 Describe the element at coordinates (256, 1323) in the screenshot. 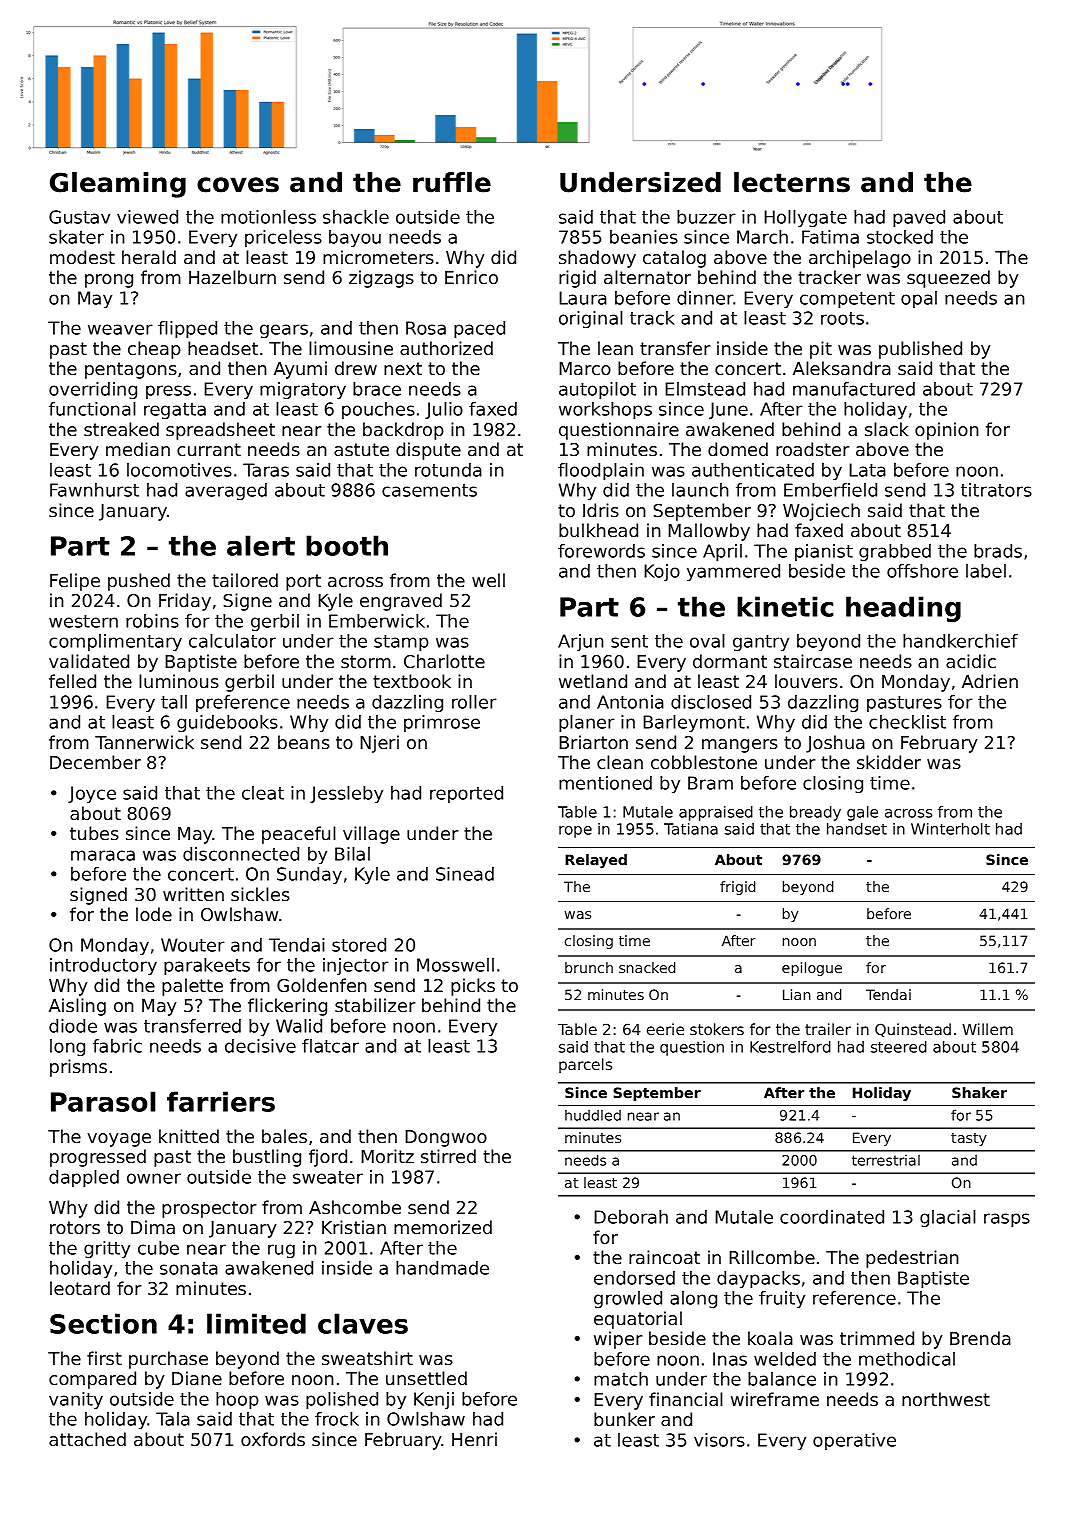

I see `limited` at that location.
